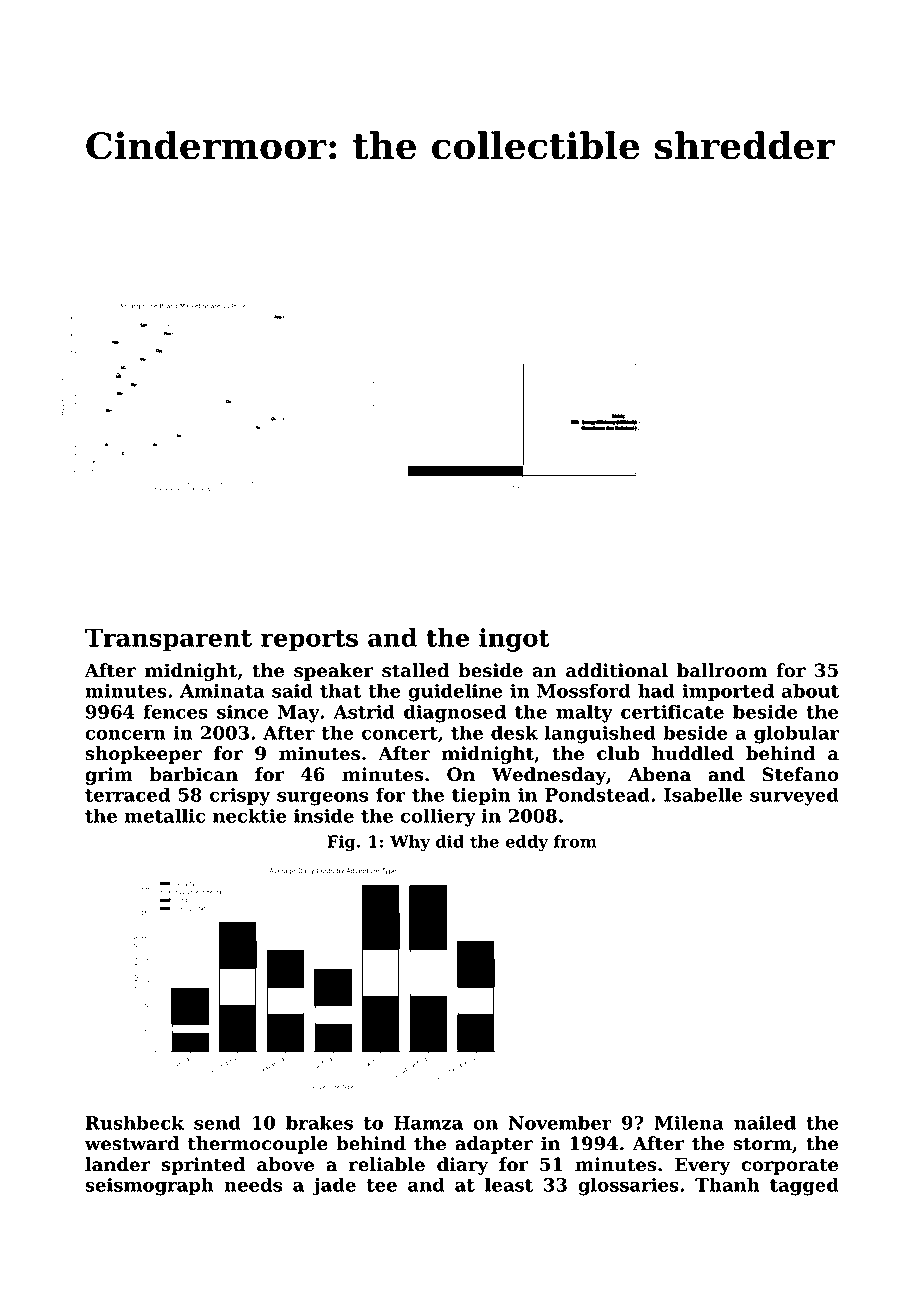 This page has height=1314, width=924. What do you see at coordinates (617, 670) in the page?
I see `additional` at bounding box center [617, 670].
